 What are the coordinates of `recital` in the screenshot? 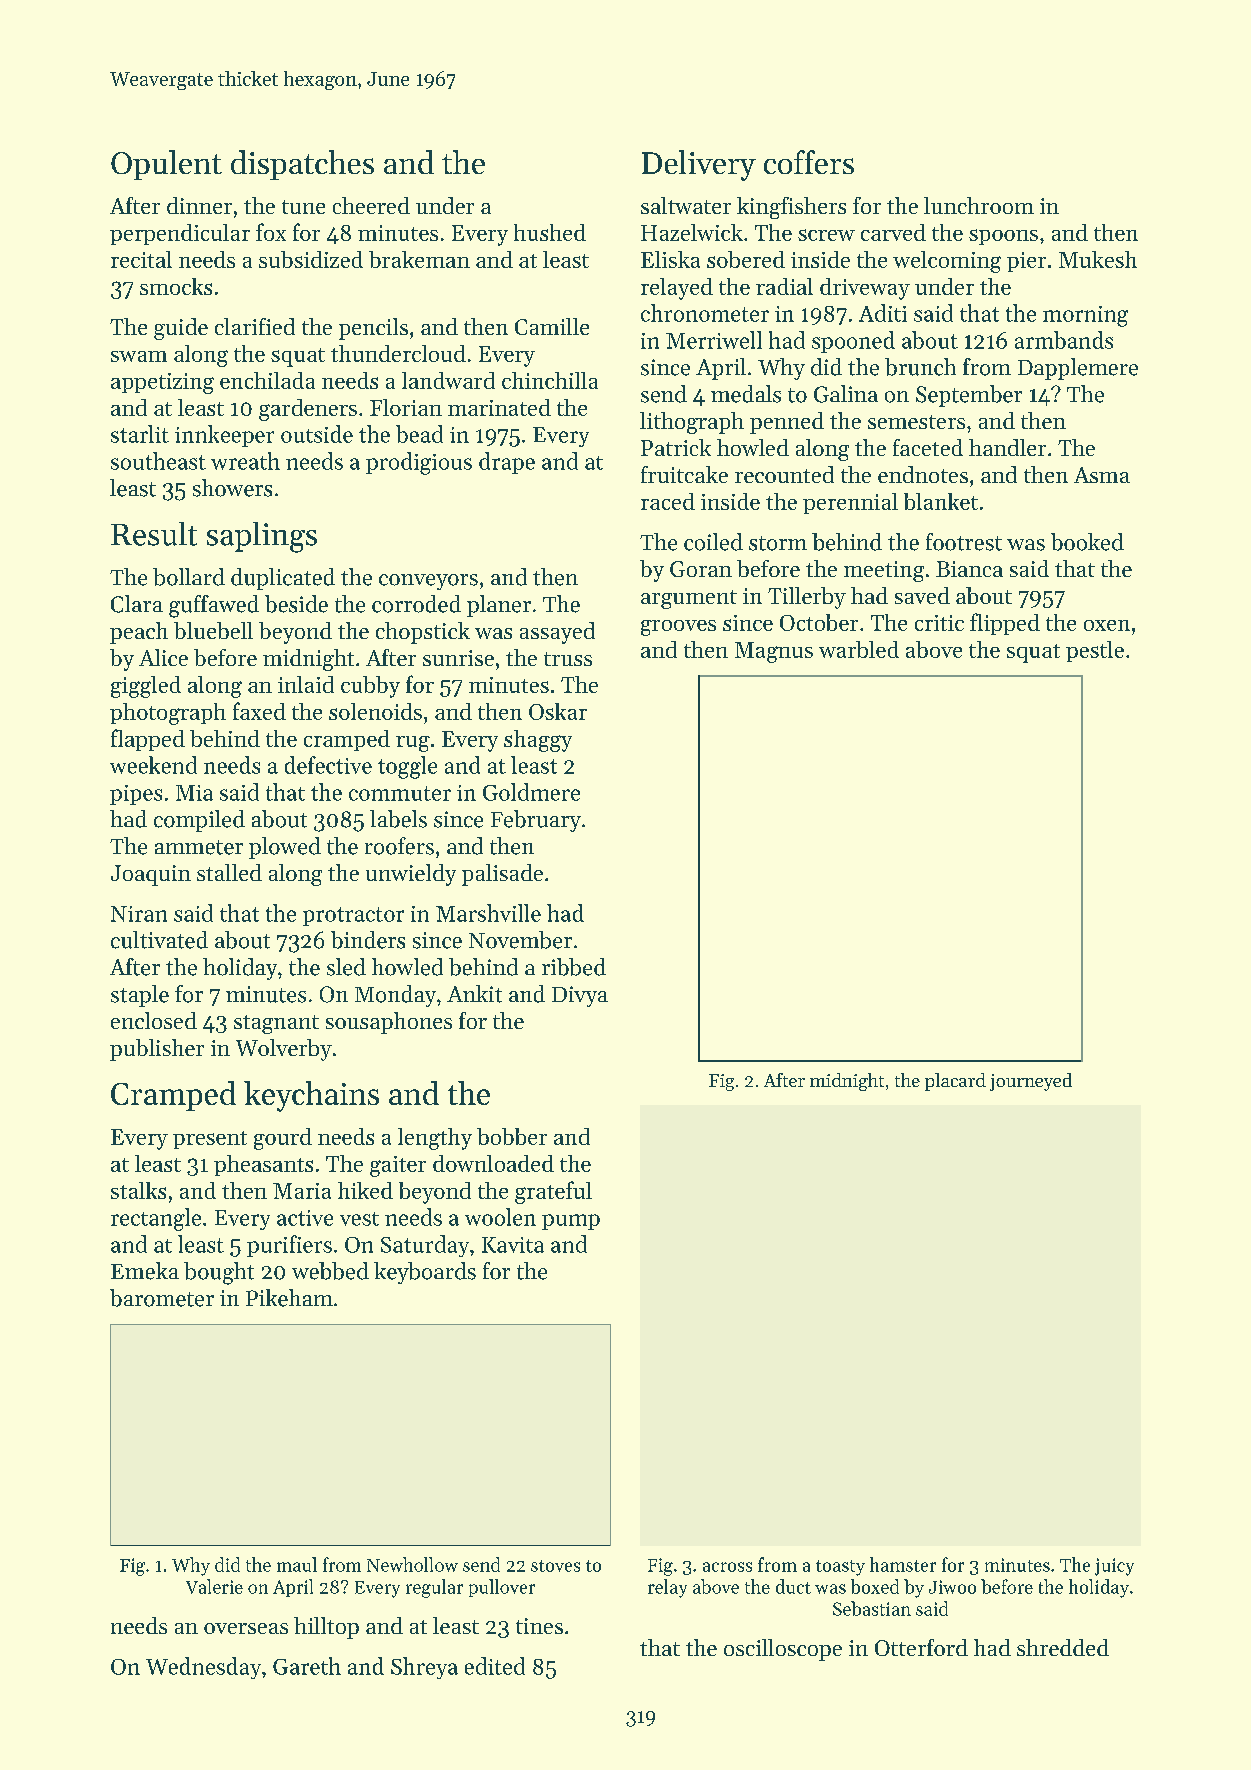 It's located at (141, 259).
